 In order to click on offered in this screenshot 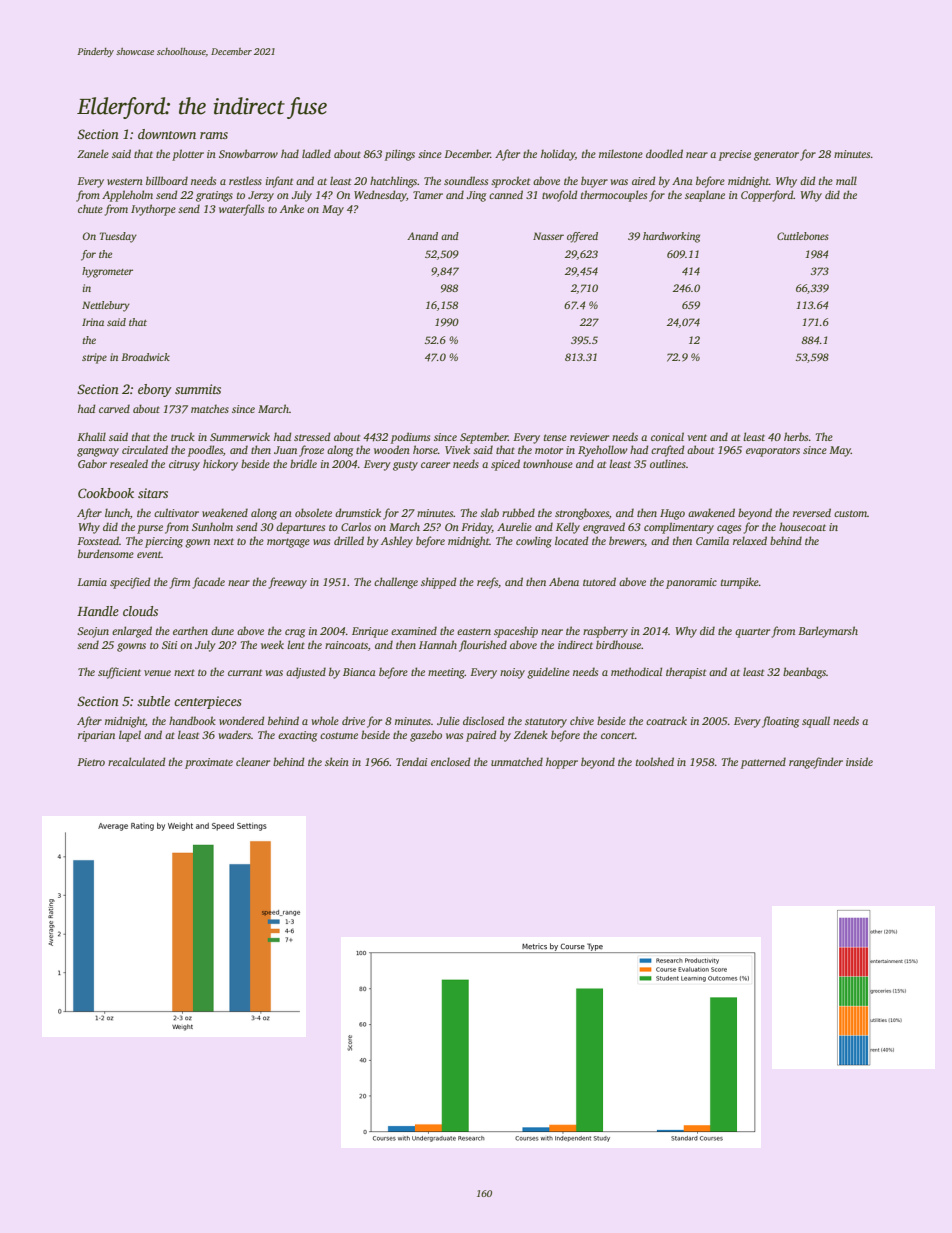, I will do `click(582, 237)`.
